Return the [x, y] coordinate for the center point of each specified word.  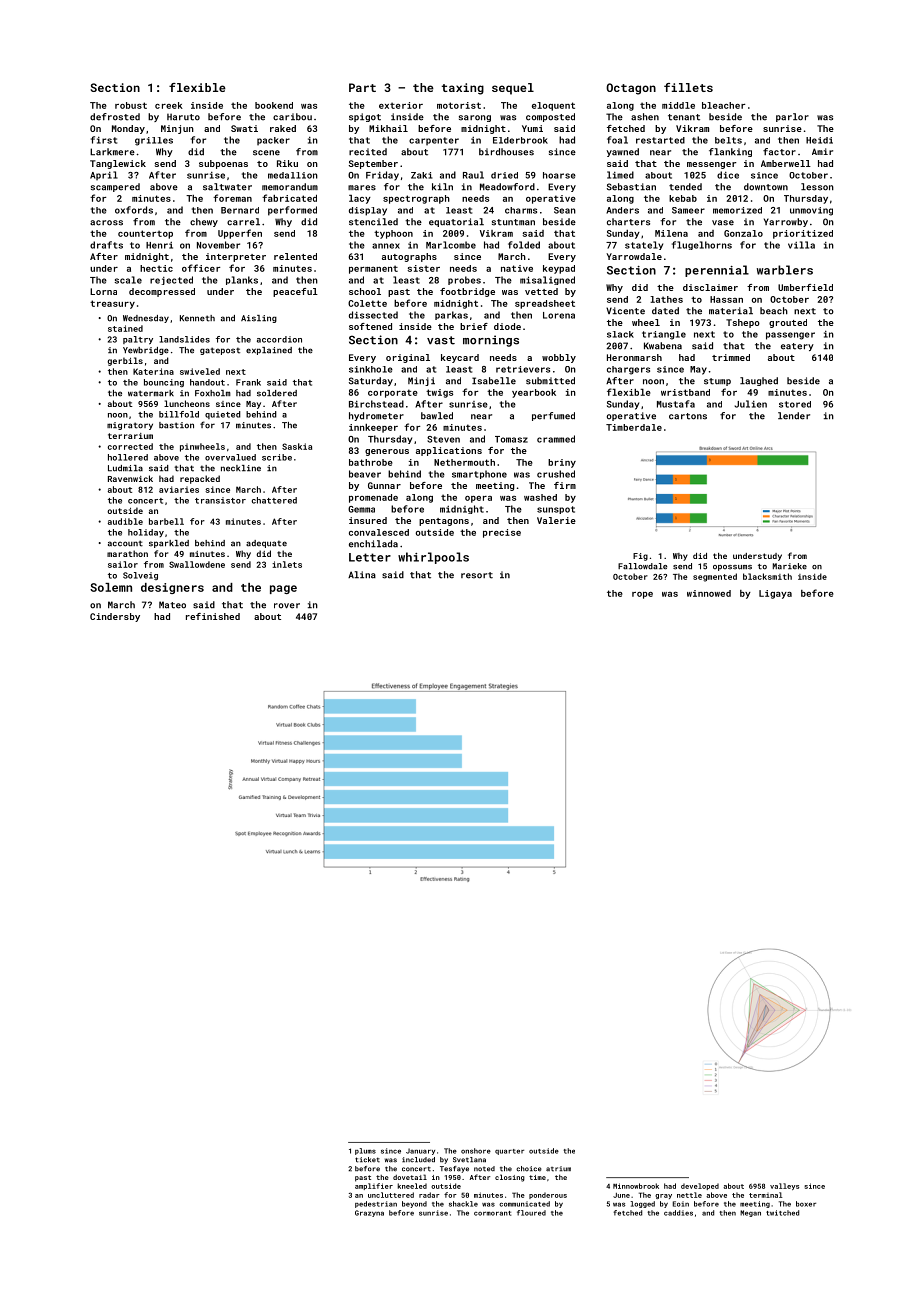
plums [365, 1151]
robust [131, 105]
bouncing [164, 383]
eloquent [553, 106]
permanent [373, 269]
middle [678, 105]
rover [287, 606]
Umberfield [805, 287]
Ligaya [775, 594]
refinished [213, 616]
